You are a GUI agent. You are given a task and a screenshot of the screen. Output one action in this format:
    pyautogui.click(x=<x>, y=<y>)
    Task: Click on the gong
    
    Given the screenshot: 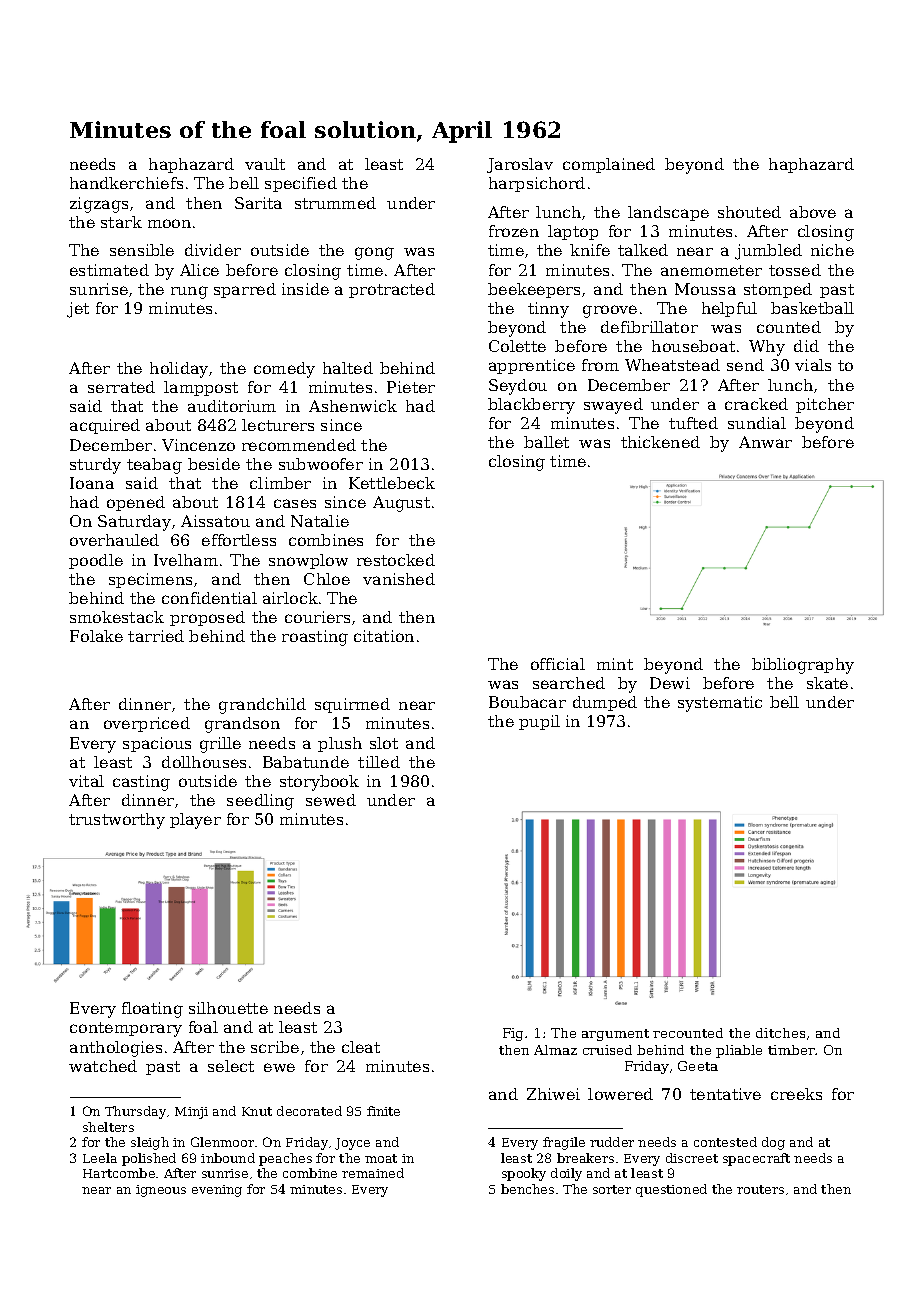 What is the action you would take?
    pyautogui.click(x=374, y=253)
